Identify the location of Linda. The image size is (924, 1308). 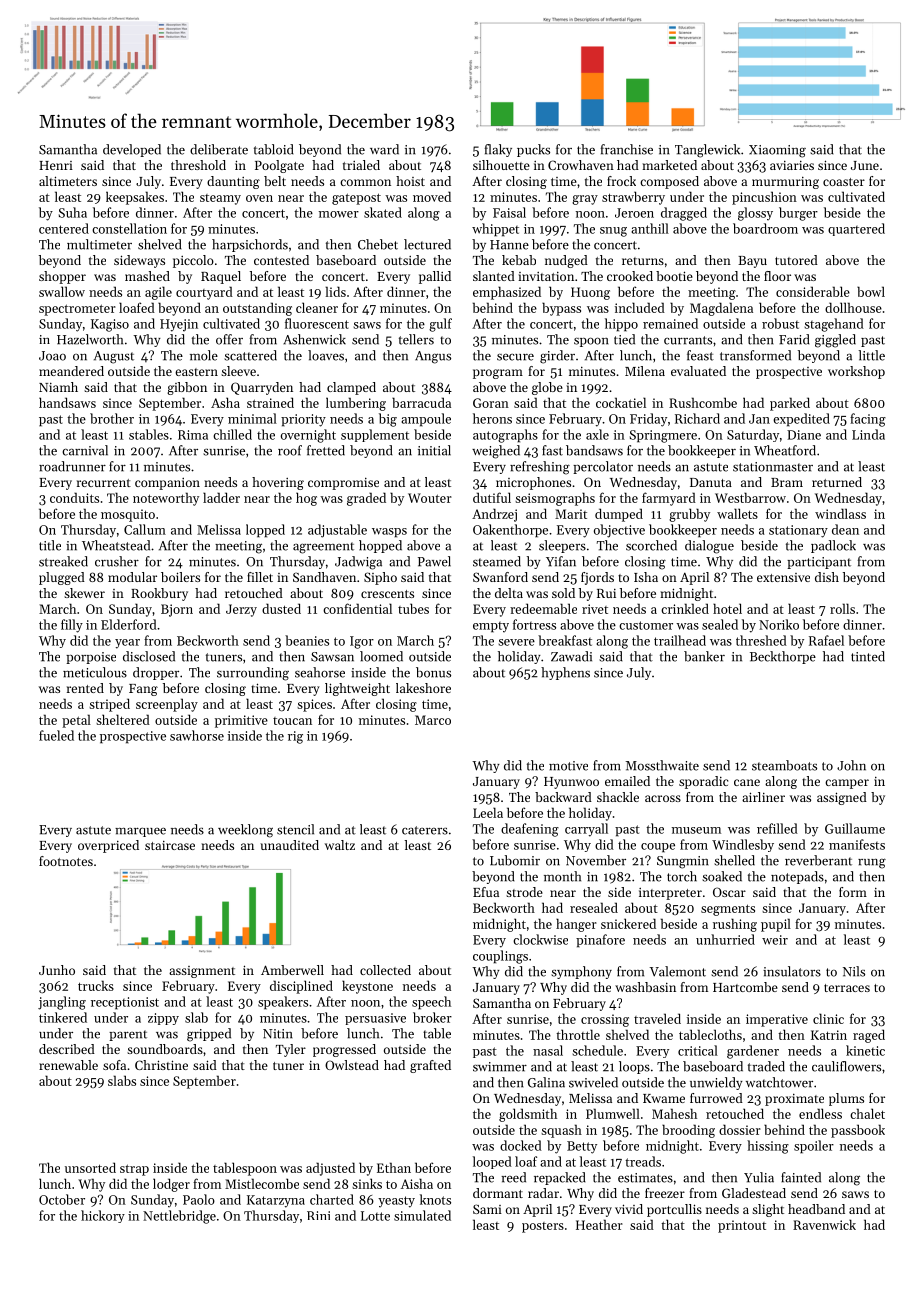
(868, 434).
